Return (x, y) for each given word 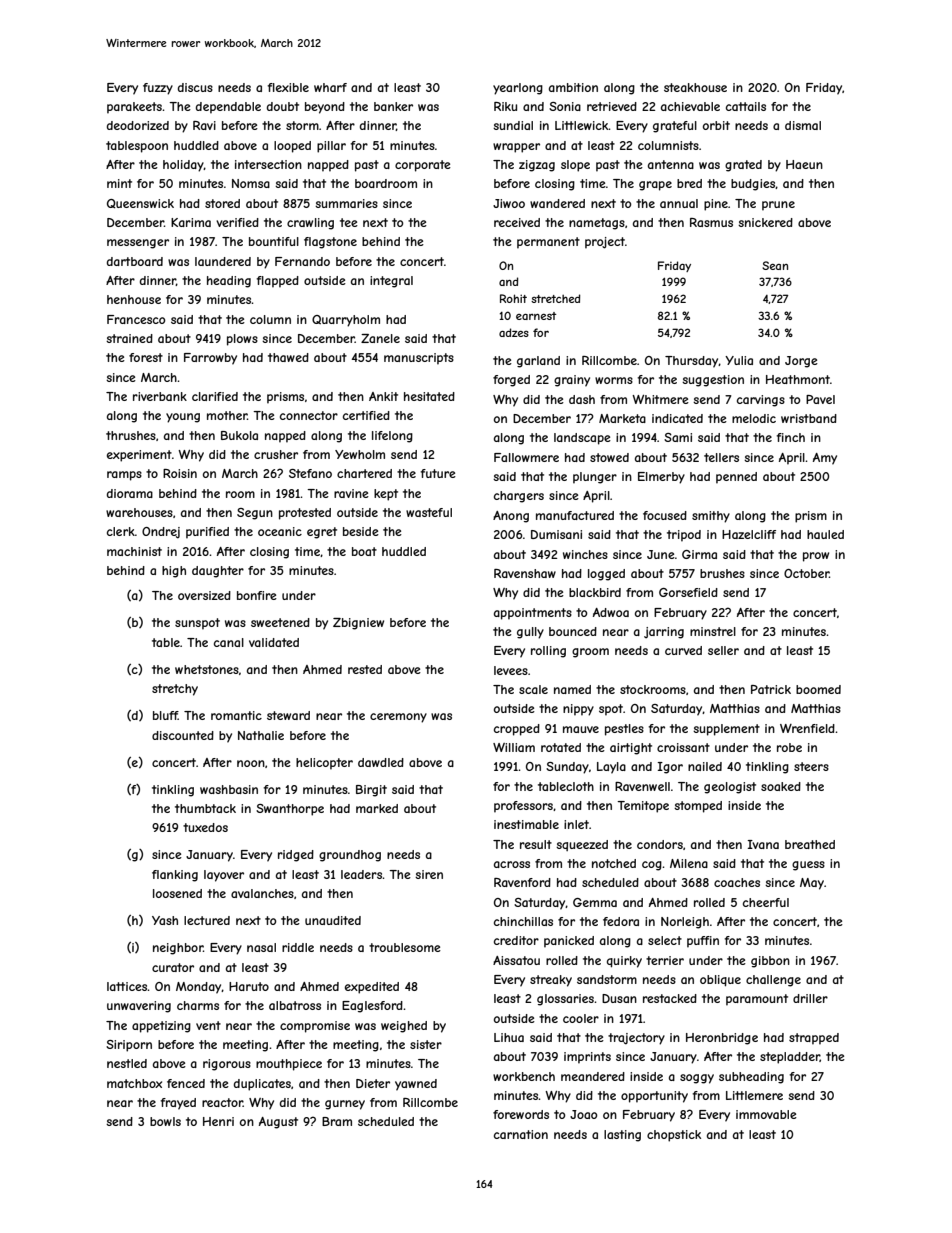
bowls (165, 1121)
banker (393, 106)
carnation (521, 1134)
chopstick (674, 1136)
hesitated (429, 396)
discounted (183, 735)
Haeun (804, 164)
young (183, 418)
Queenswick (140, 204)
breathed (810, 844)
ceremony (398, 718)
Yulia (739, 360)
